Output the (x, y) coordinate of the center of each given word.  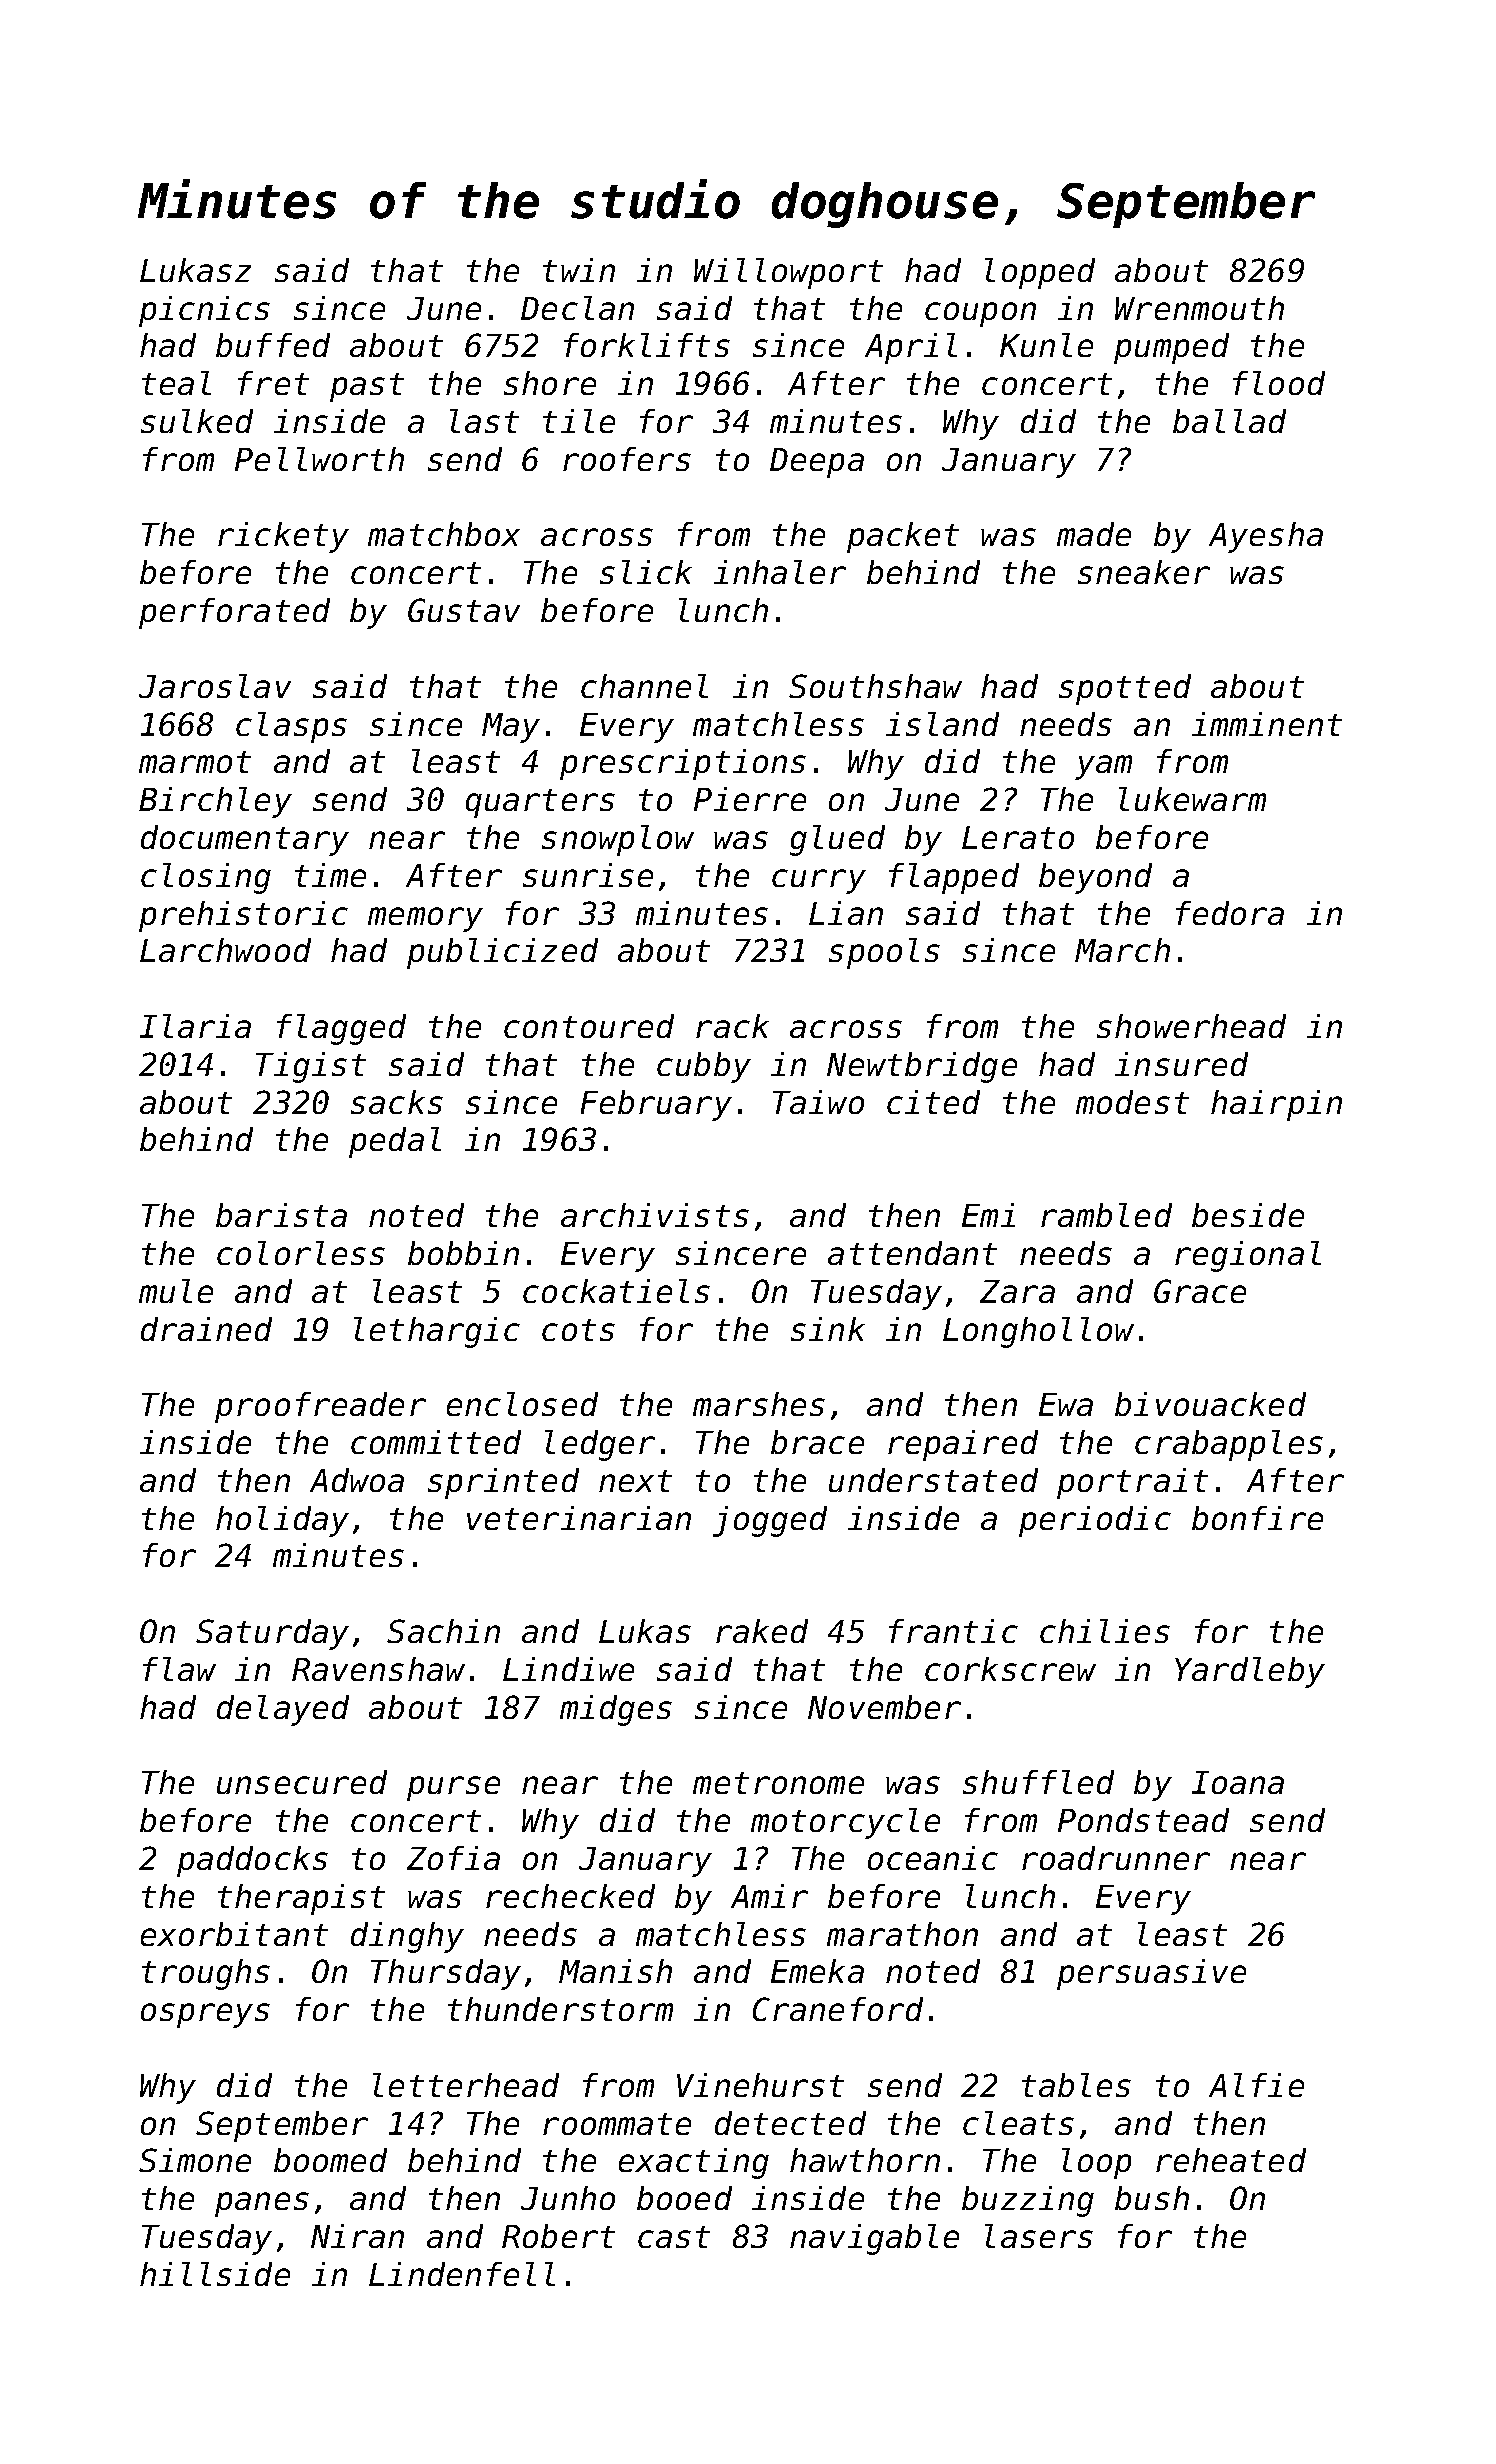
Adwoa (357, 1480)
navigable (874, 2239)
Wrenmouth (1199, 308)
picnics (204, 311)
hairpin (1276, 1105)
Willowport (788, 273)
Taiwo (818, 1102)
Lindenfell (462, 2274)
